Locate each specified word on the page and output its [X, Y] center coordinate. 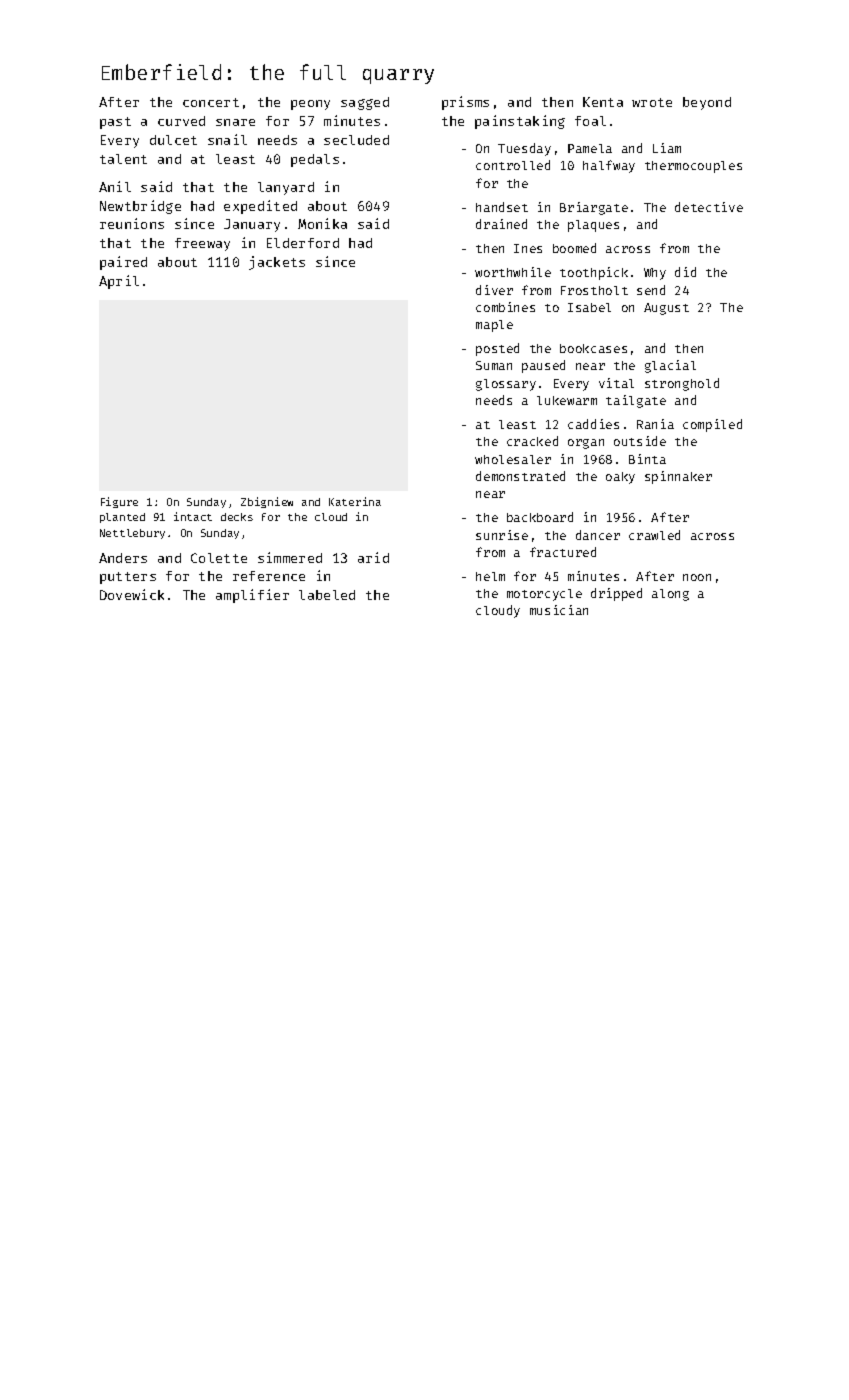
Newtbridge [140, 207]
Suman [494, 365]
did [685, 272]
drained [501, 224]
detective [709, 207]
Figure [119, 502]
